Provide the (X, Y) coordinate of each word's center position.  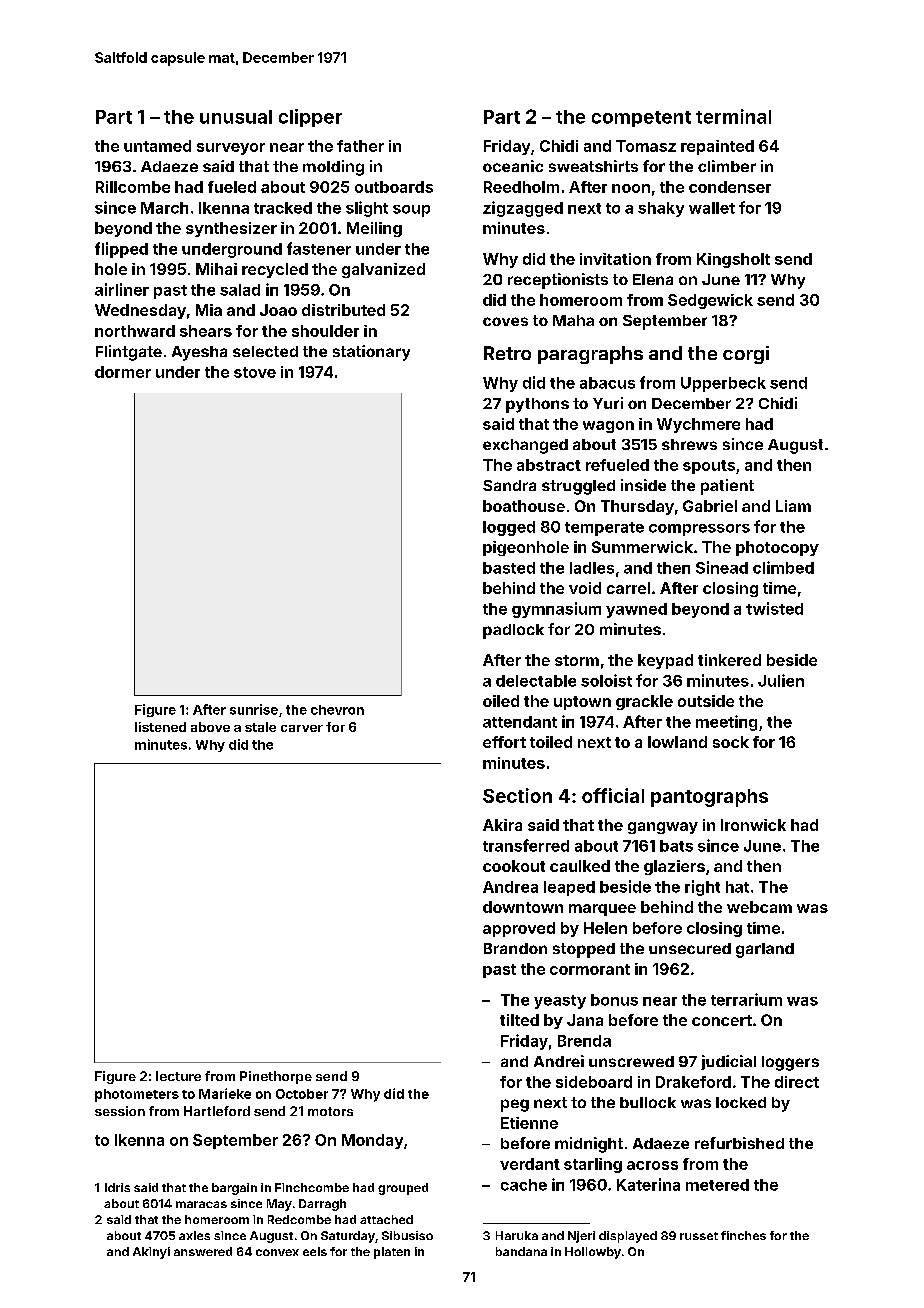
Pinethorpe (276, 1077)
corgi (746, 355)
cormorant (590, 969)
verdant (530, 1164)
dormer (123, 372)
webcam (759, 907)
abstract (549, 465)
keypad (665, 661)
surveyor (231, 149)
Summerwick (642, 547)
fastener (319, 248)
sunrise (254, 709)
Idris (117, 1187)
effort (504, 742)
